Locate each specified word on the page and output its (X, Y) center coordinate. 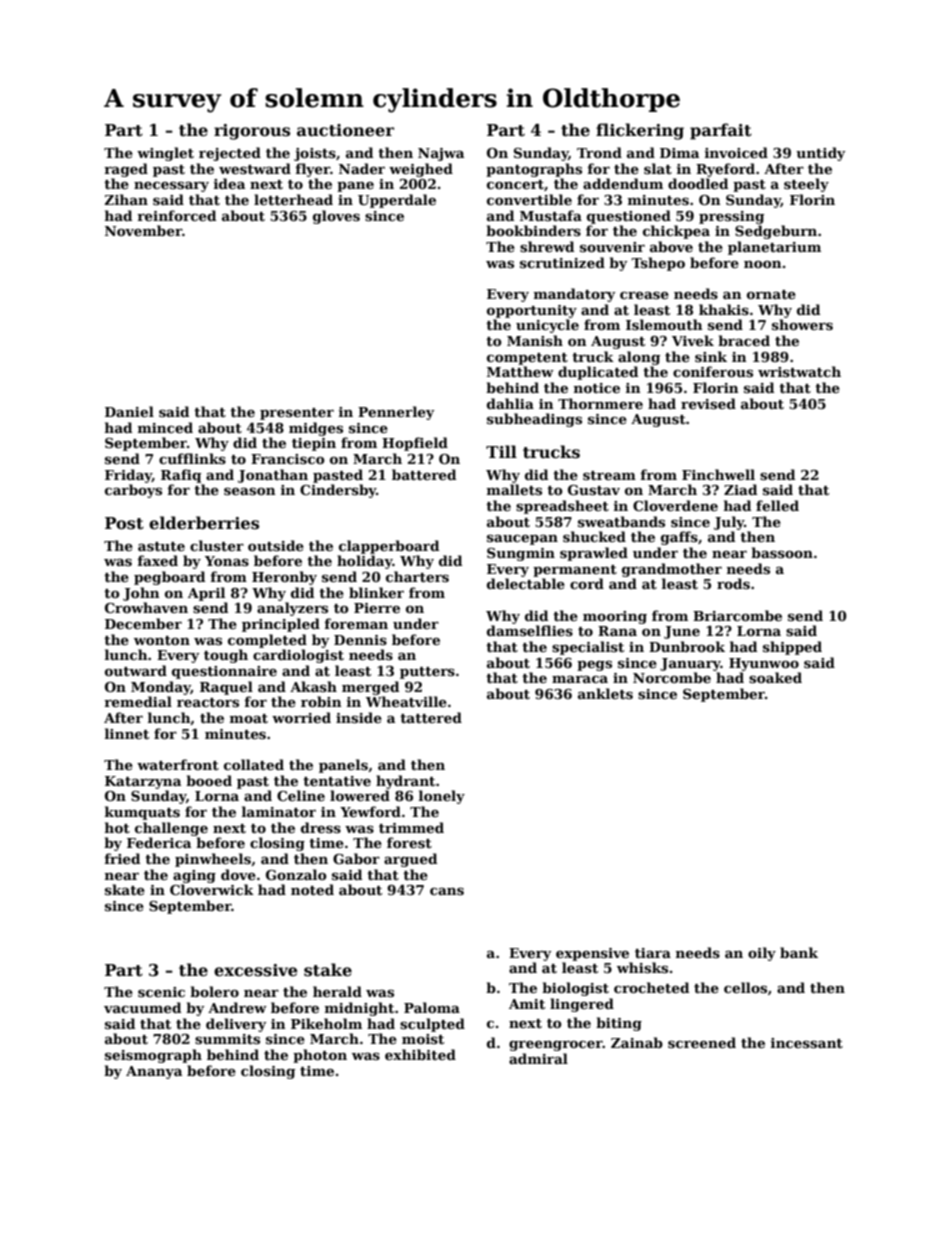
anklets (605, 693)
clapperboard (389, 547)
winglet (165, 154)
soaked (775, 677)
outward (136, 670)
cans (447, 891)
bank (799, 952)
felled (777, 505)
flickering (640, 131)
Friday (128, 476)
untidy (821, 154)
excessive (256, 970)
